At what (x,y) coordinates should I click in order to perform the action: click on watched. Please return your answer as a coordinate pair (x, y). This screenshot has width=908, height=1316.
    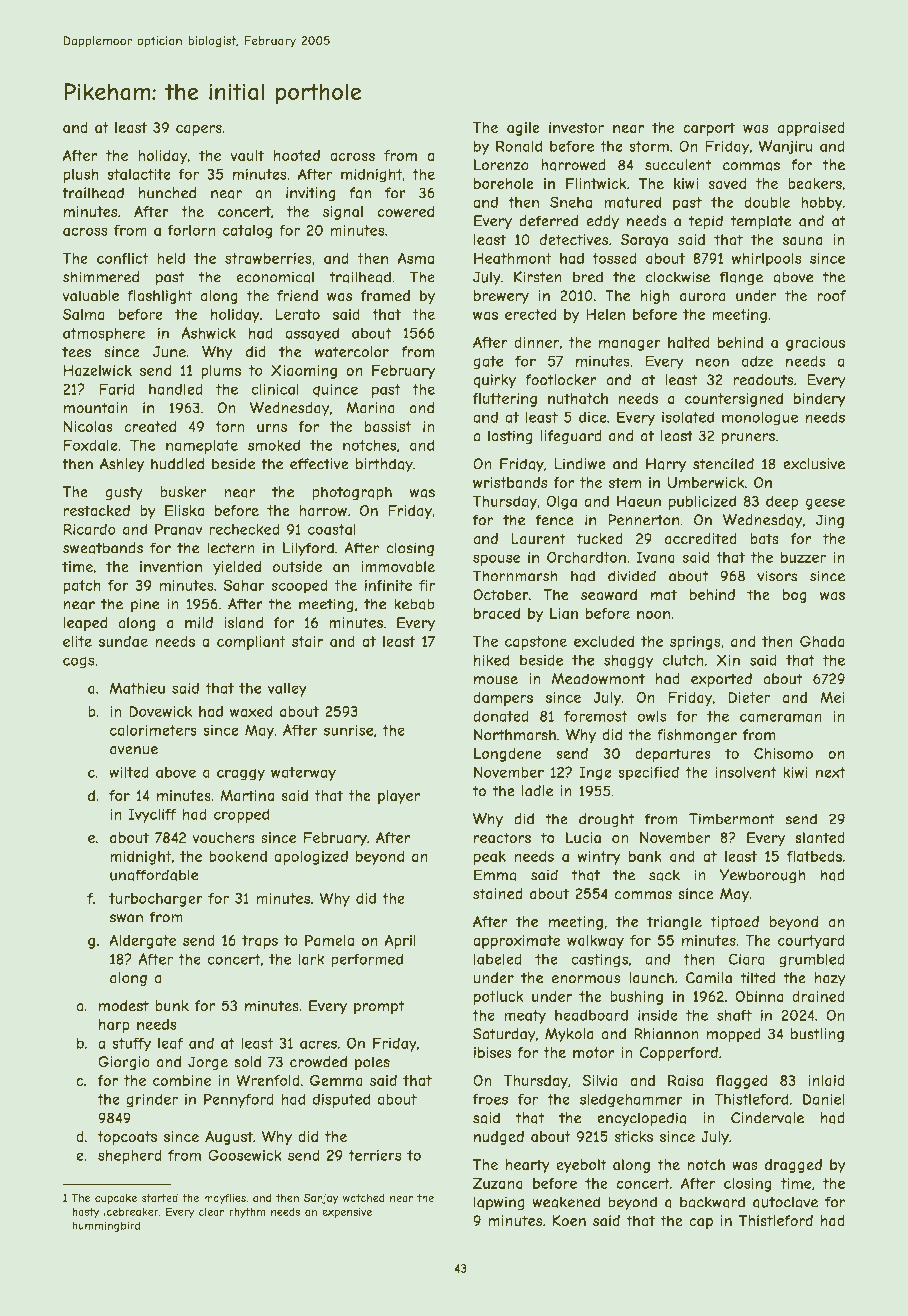
    Looking at the image, I should click on (363, 1198).
